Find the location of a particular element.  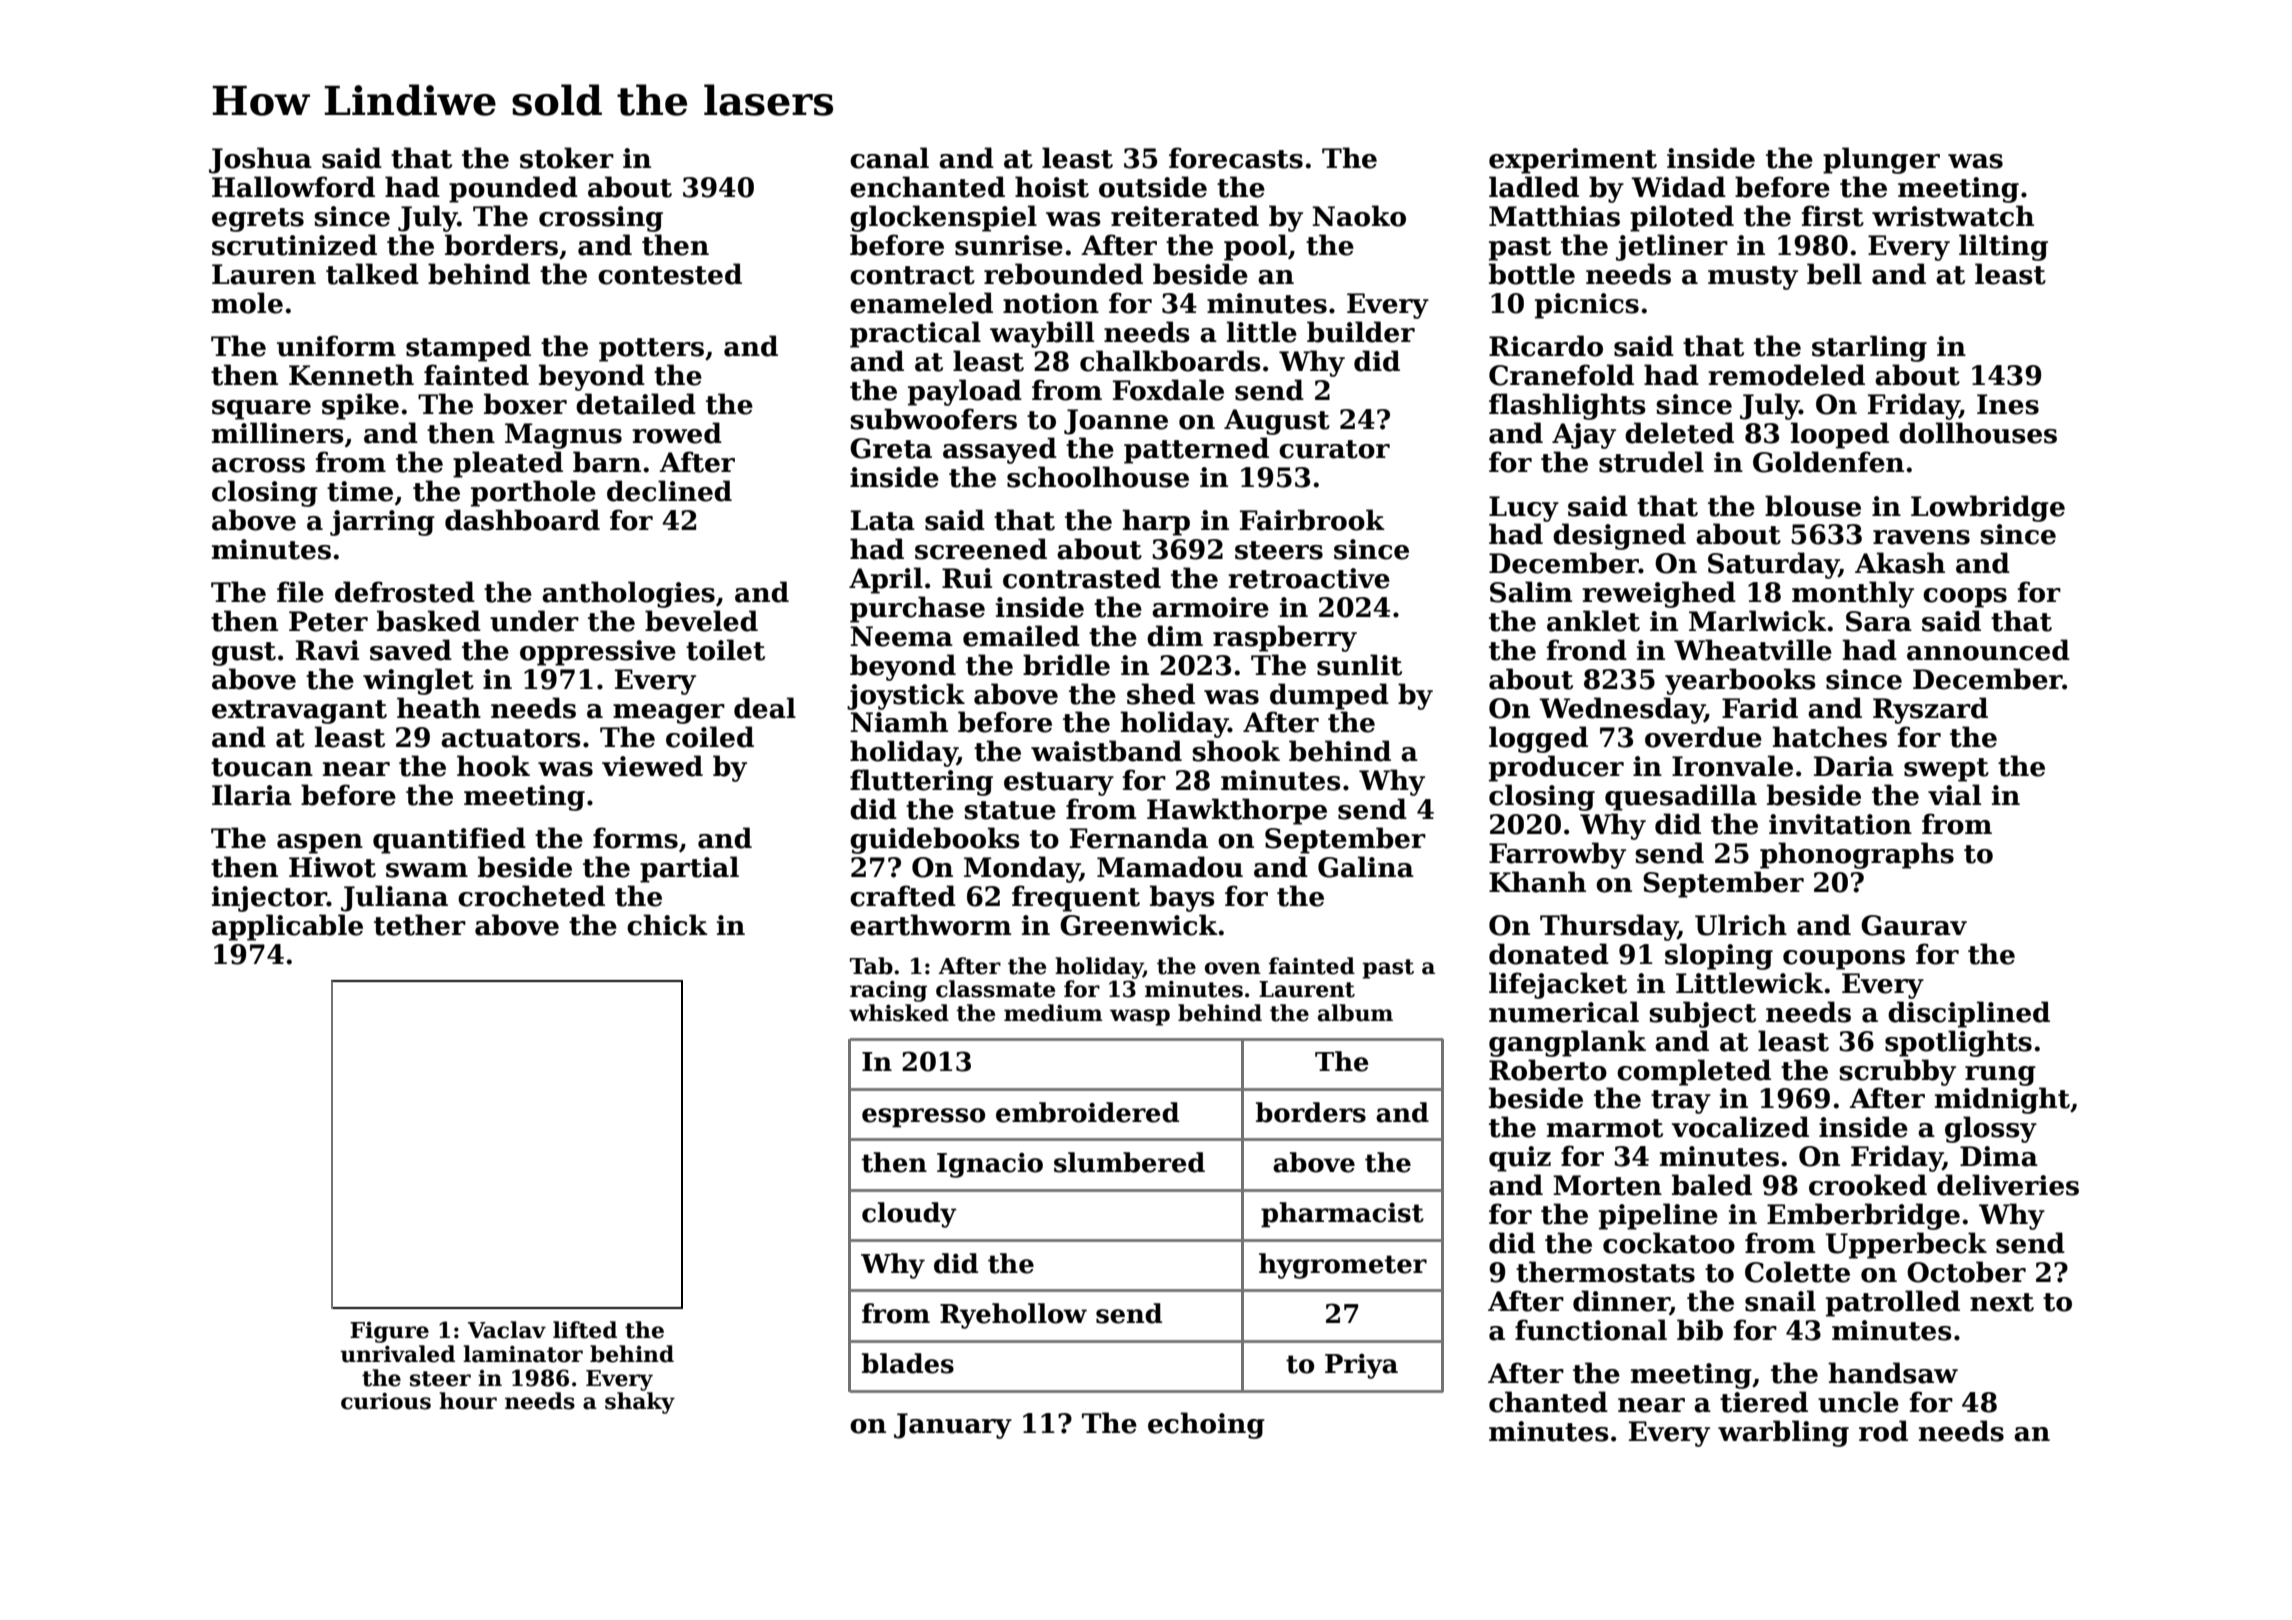

extravagant is located at coordinates (299, 712).
